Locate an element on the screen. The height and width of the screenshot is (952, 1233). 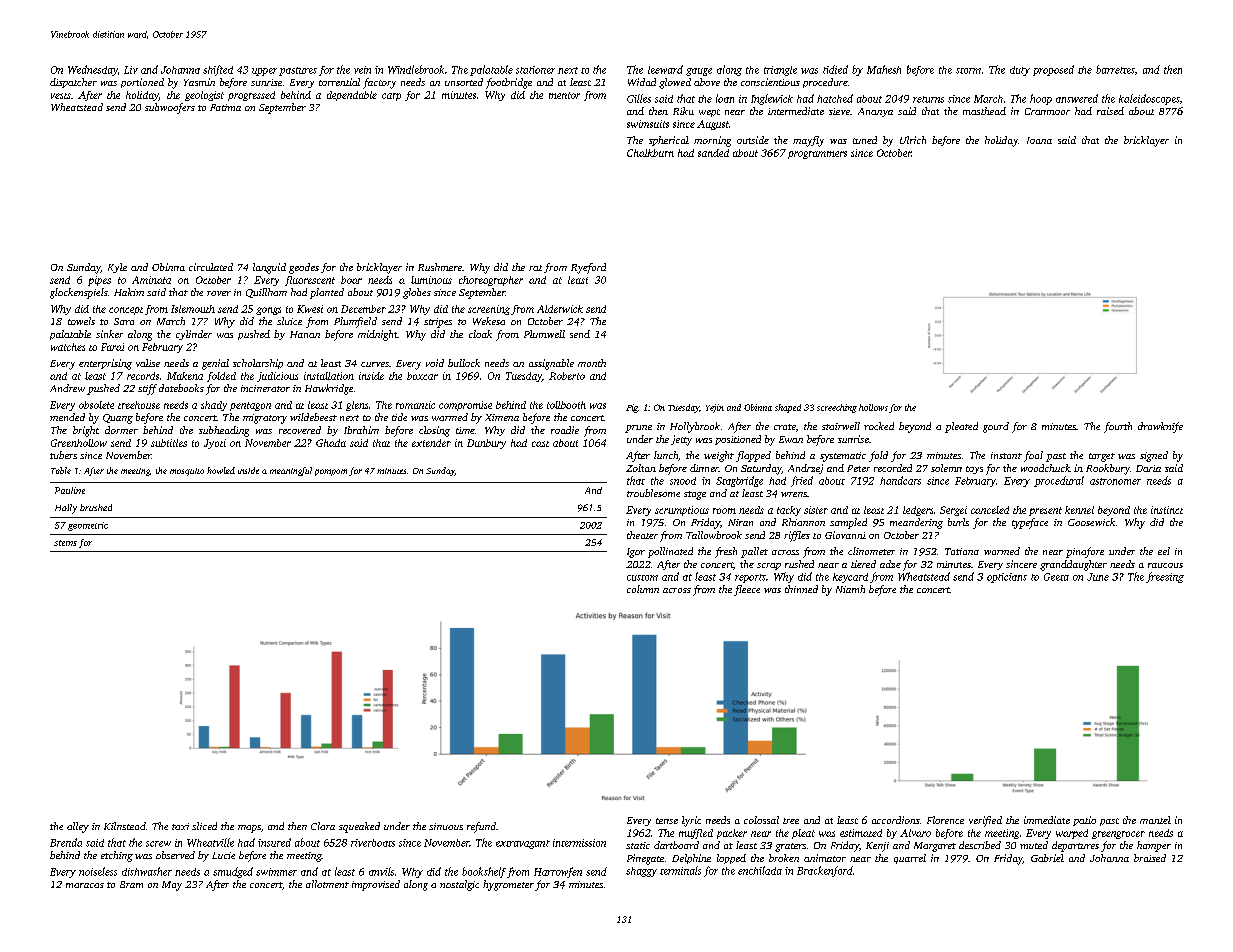
Zoltan is located at coordinates (641, 468).
